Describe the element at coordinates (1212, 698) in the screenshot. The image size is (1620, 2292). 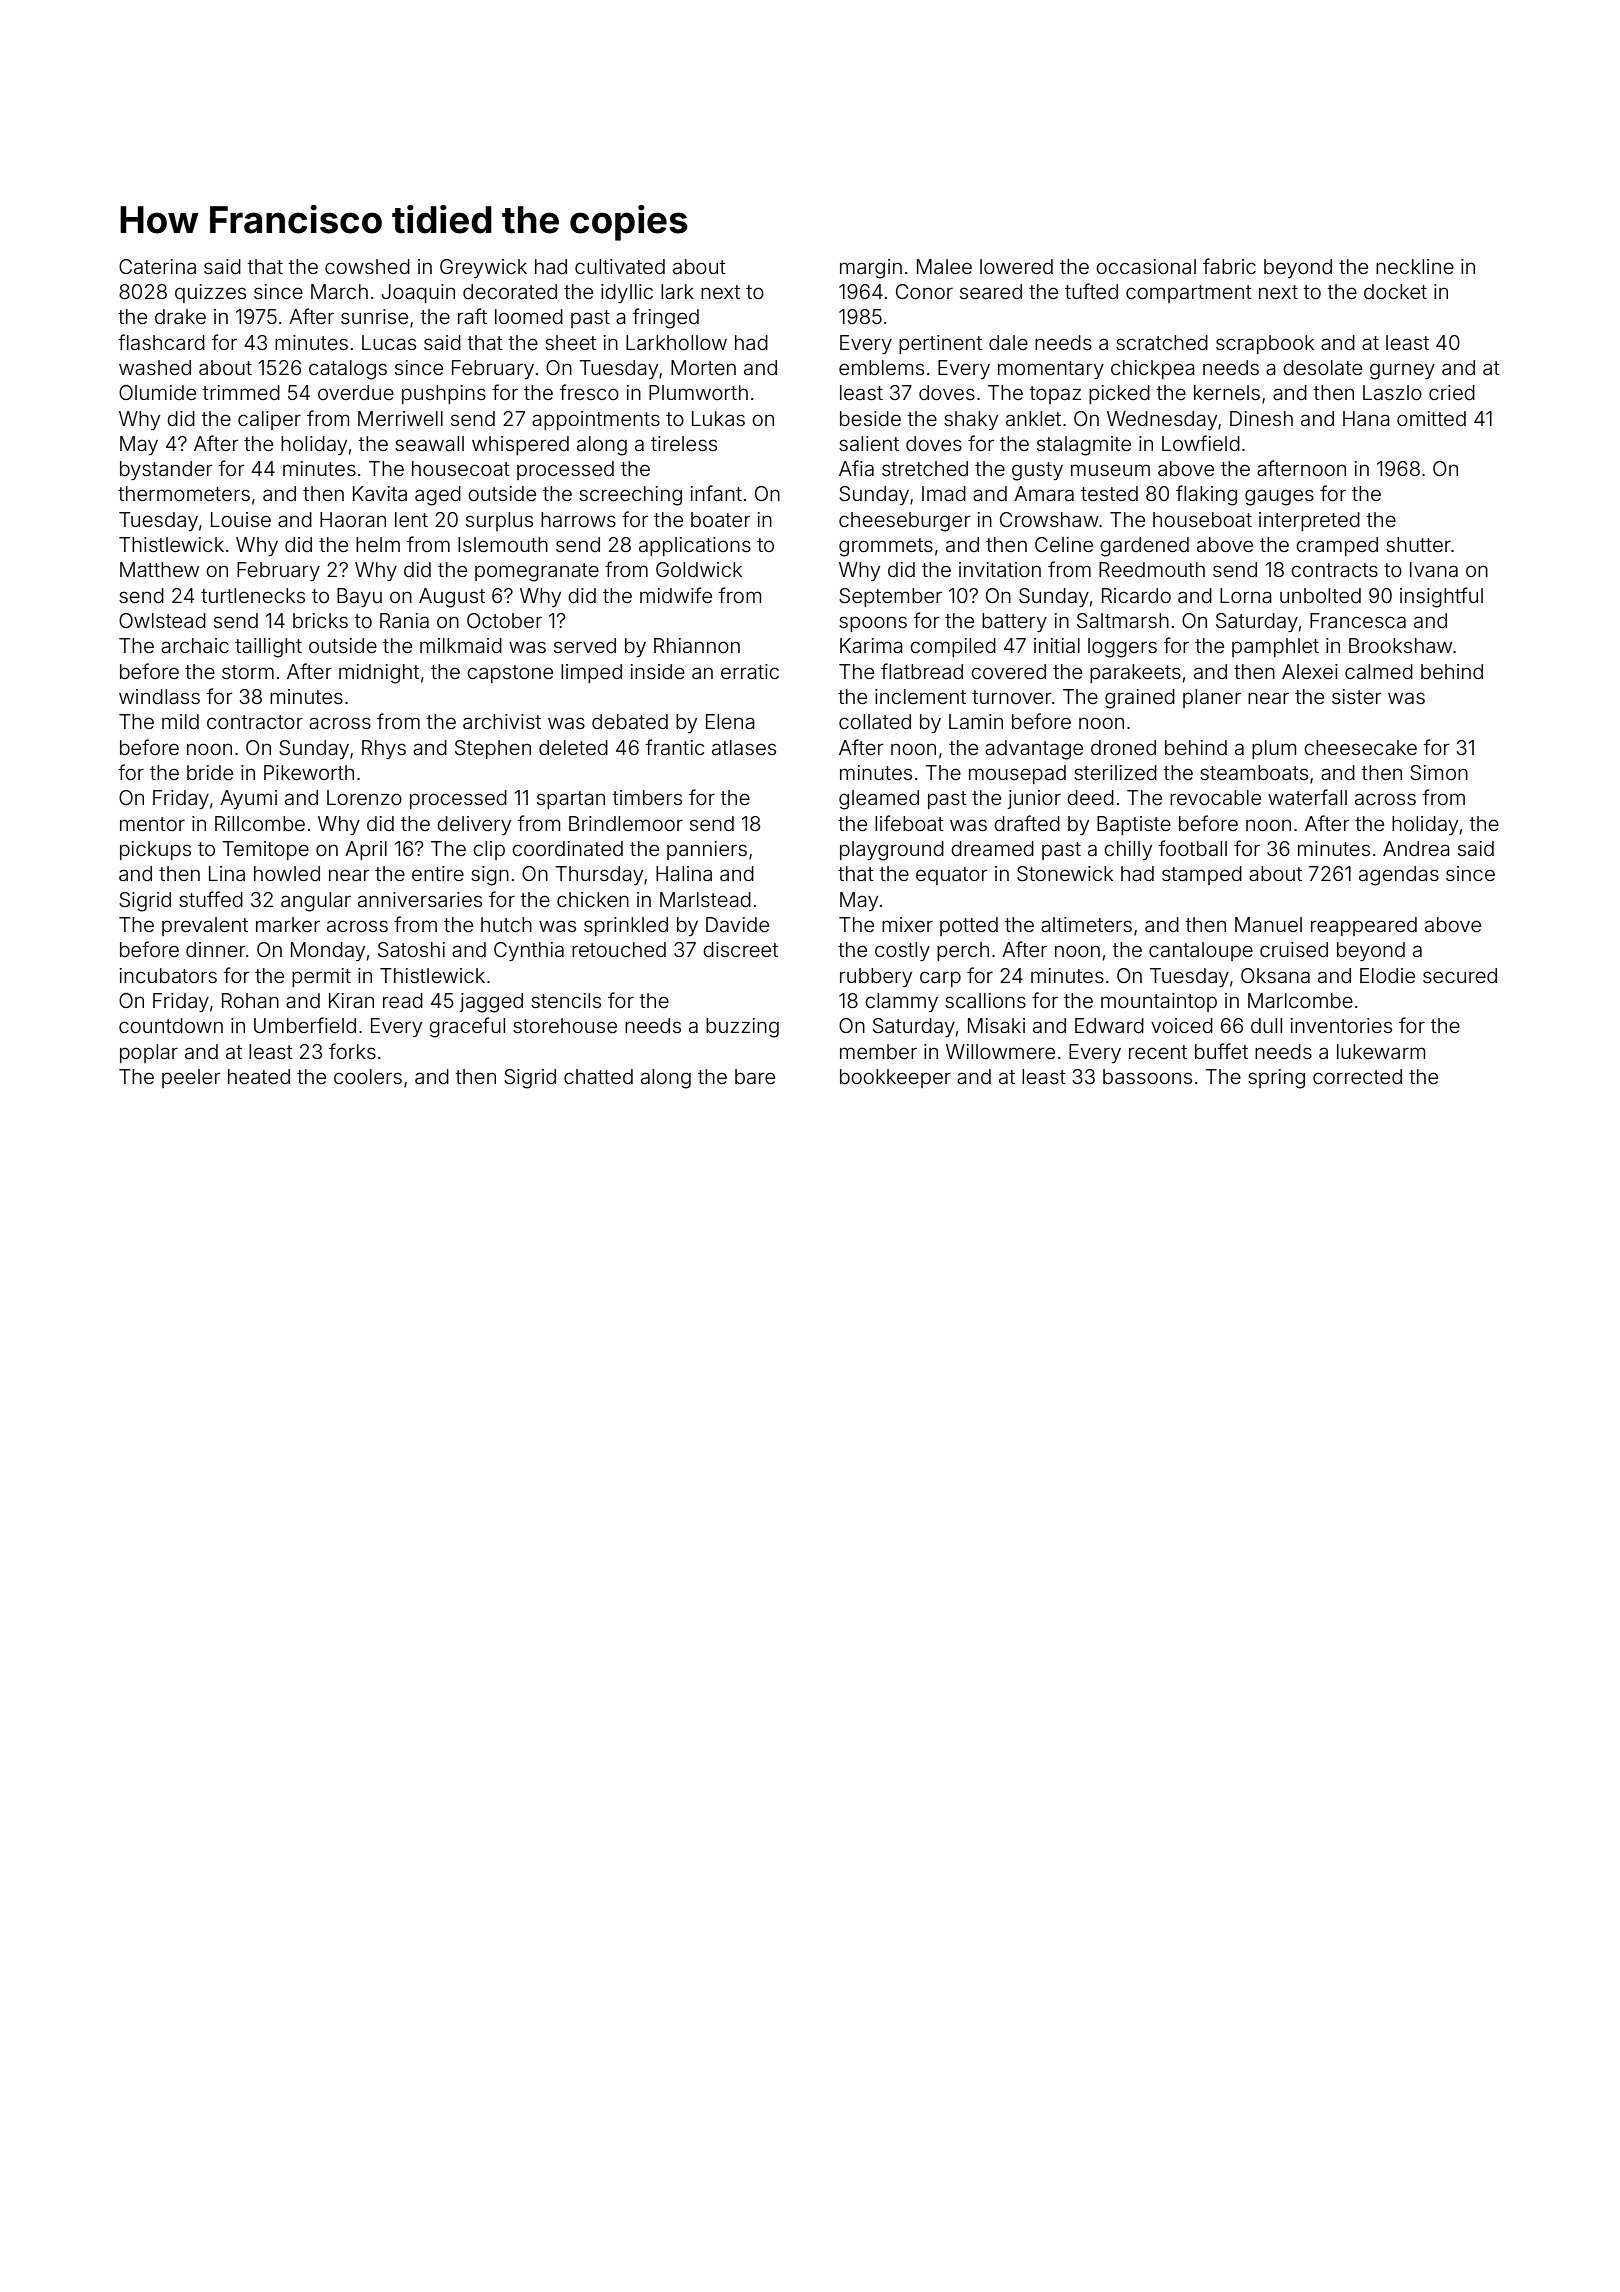
I see `planer` at that location.
